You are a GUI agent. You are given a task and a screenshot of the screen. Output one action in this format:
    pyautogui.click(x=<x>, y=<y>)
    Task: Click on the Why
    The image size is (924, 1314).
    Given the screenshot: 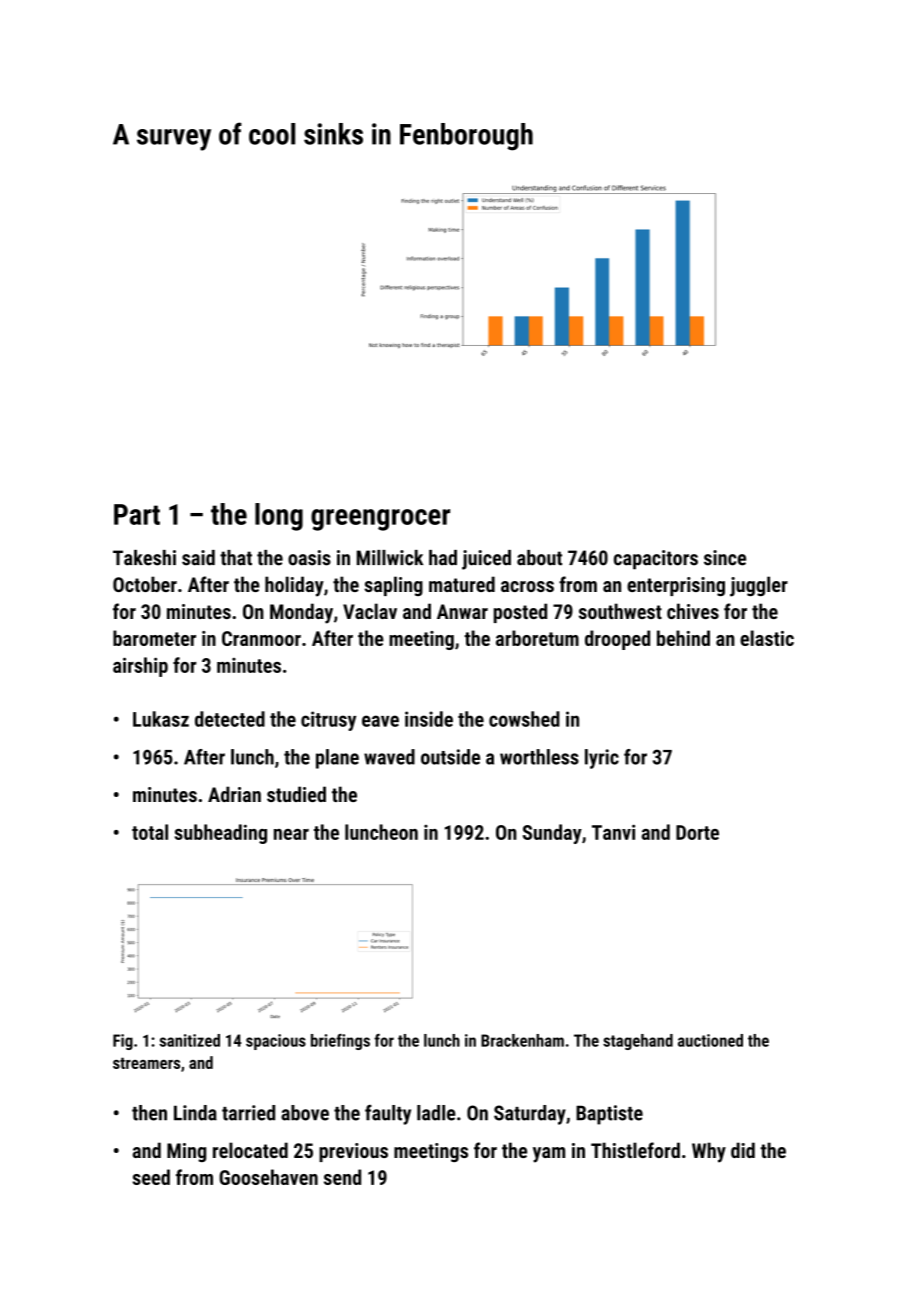 What is the action you would take?
    pyautogui.click(x=709, y=1152)
